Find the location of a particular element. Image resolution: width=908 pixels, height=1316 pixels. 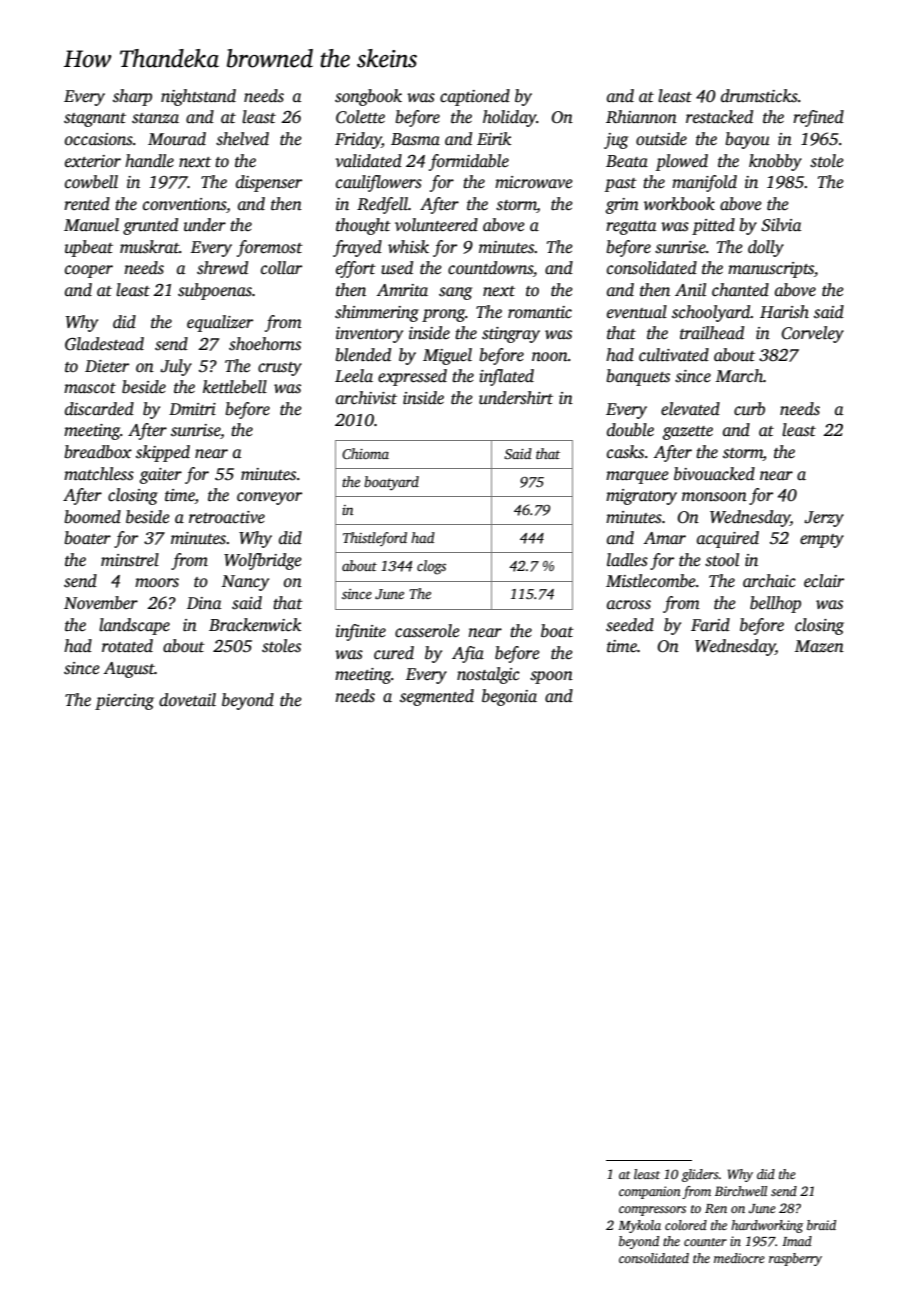

Mazen is located at coordinates (819, 646).
